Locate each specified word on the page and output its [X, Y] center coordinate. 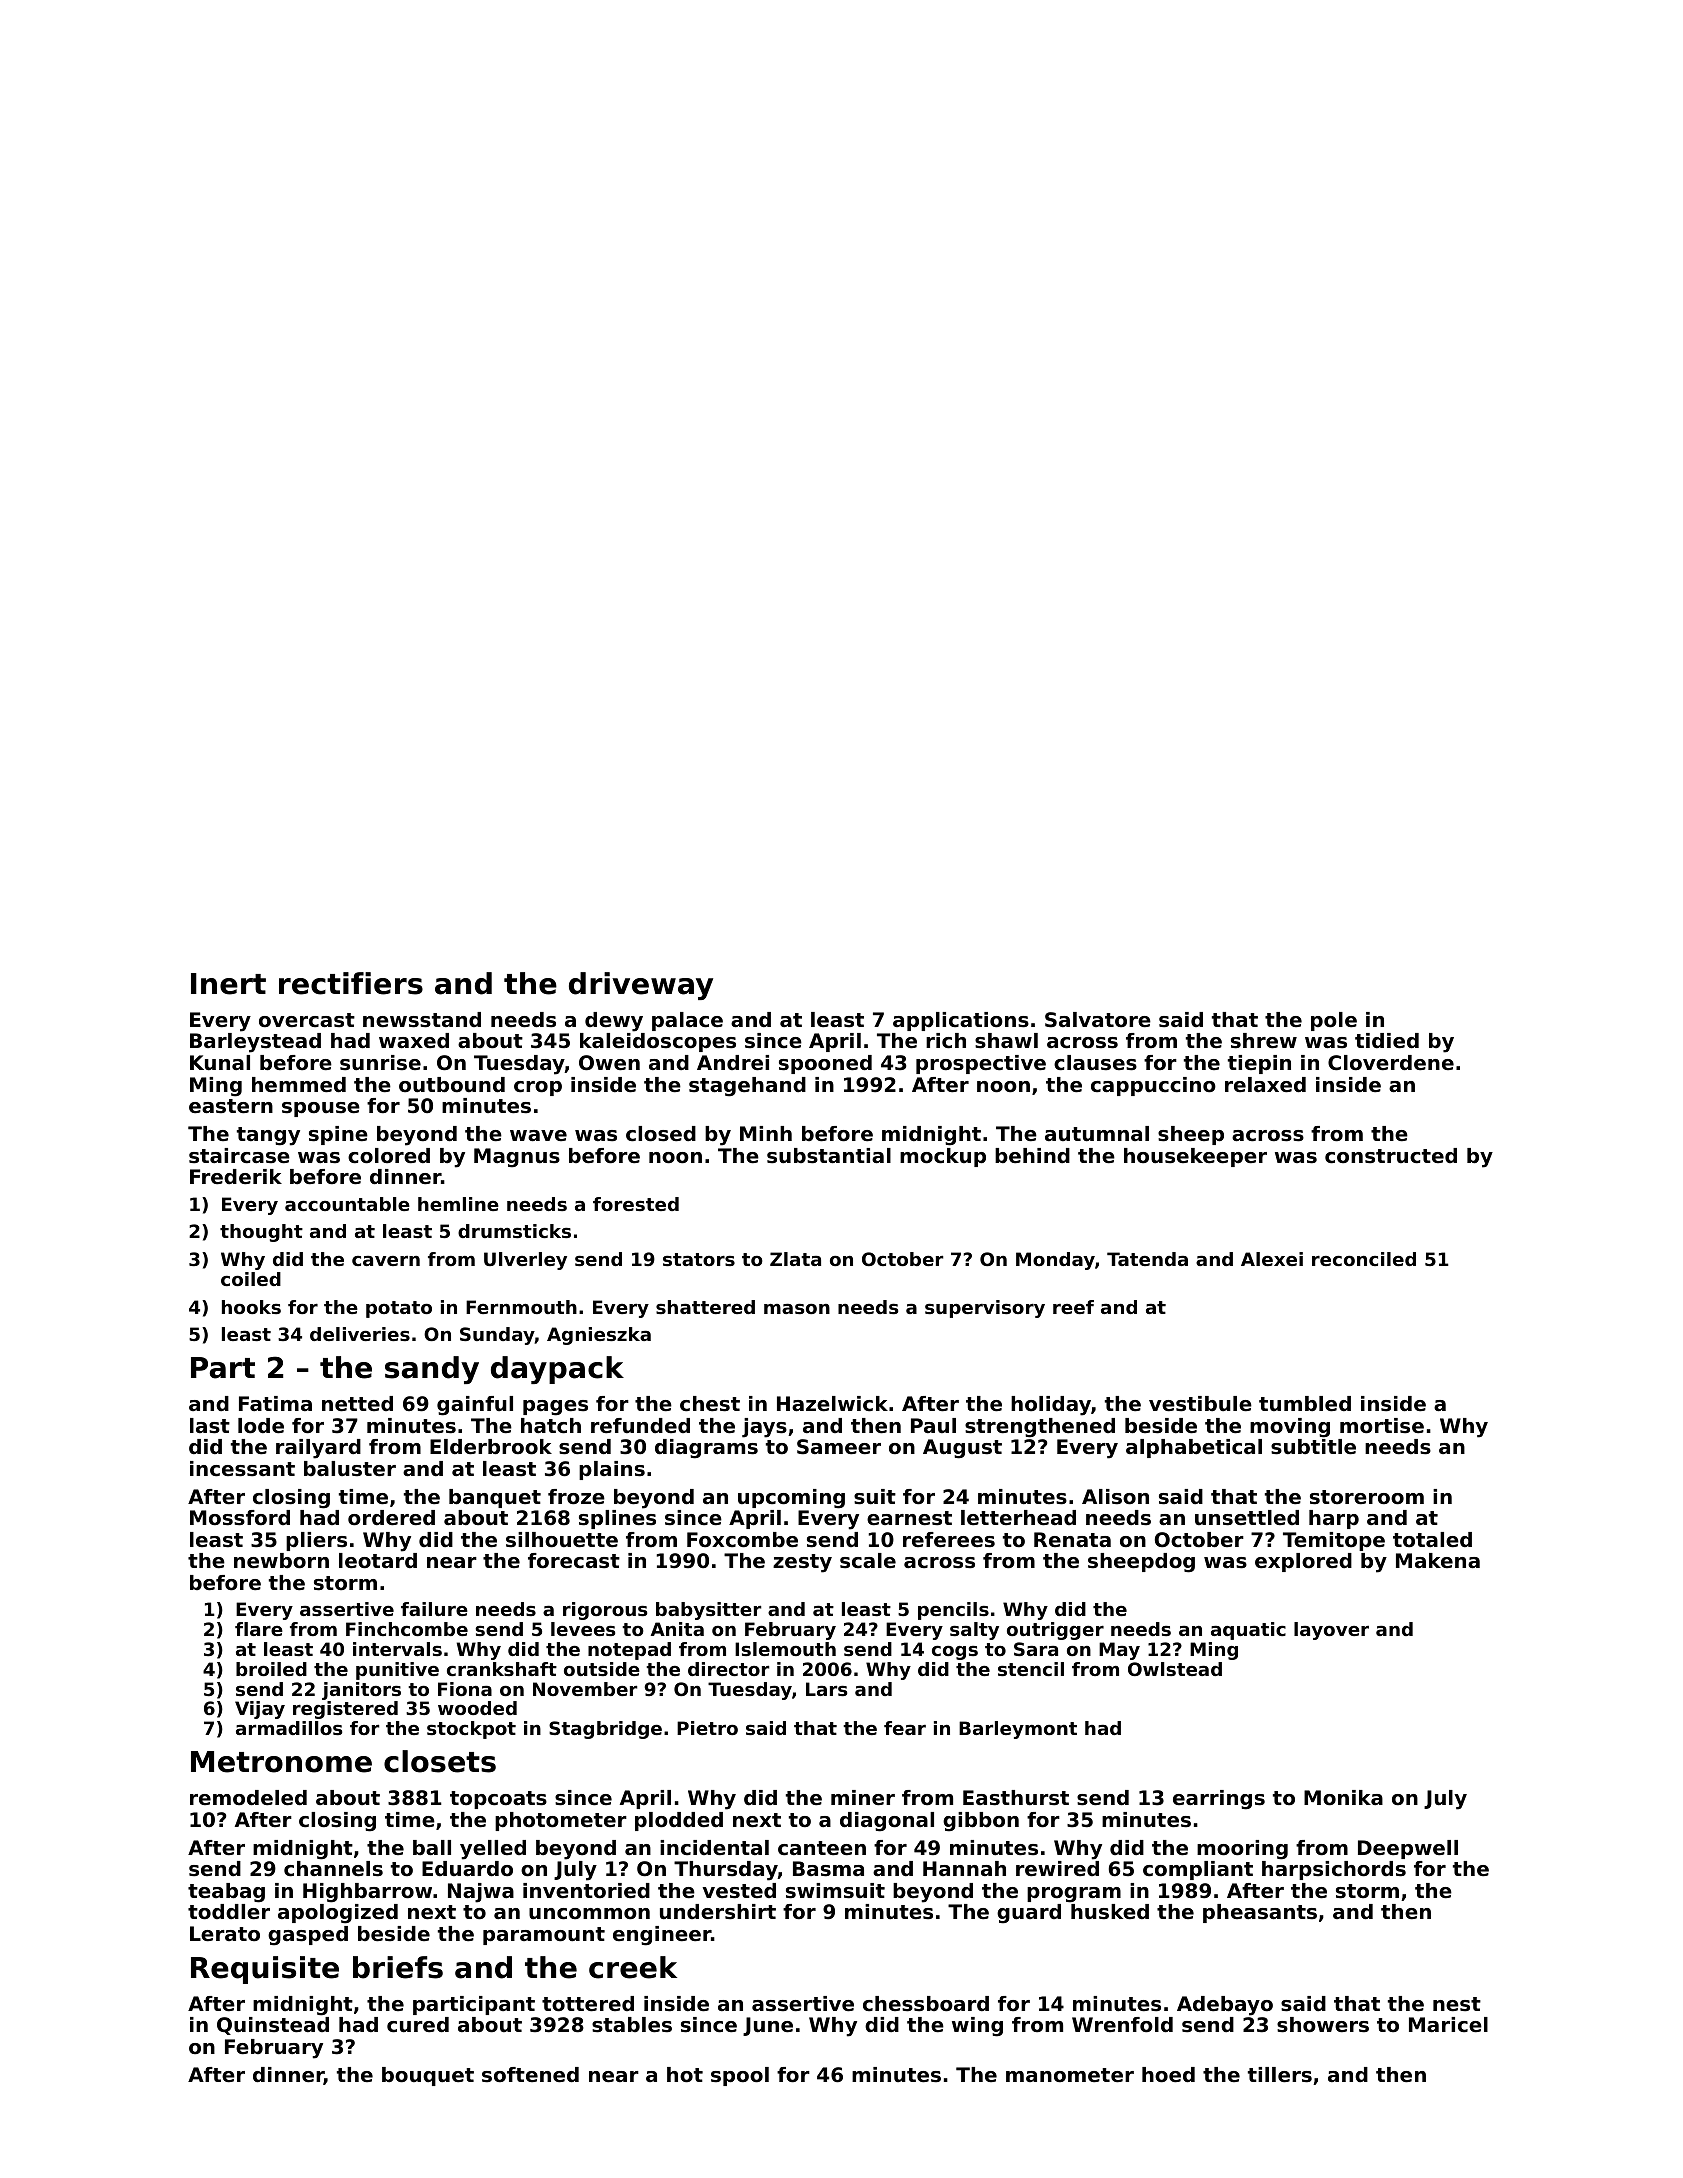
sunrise [380, 1063]
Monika [1343, 1798]
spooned [825, 1064]
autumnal [1097, 1134]
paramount [544, 1936]
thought [261, 1233]
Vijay [260, 1710]
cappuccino [1153, 1086]
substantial [829, 1156]
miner [863, 1798]
